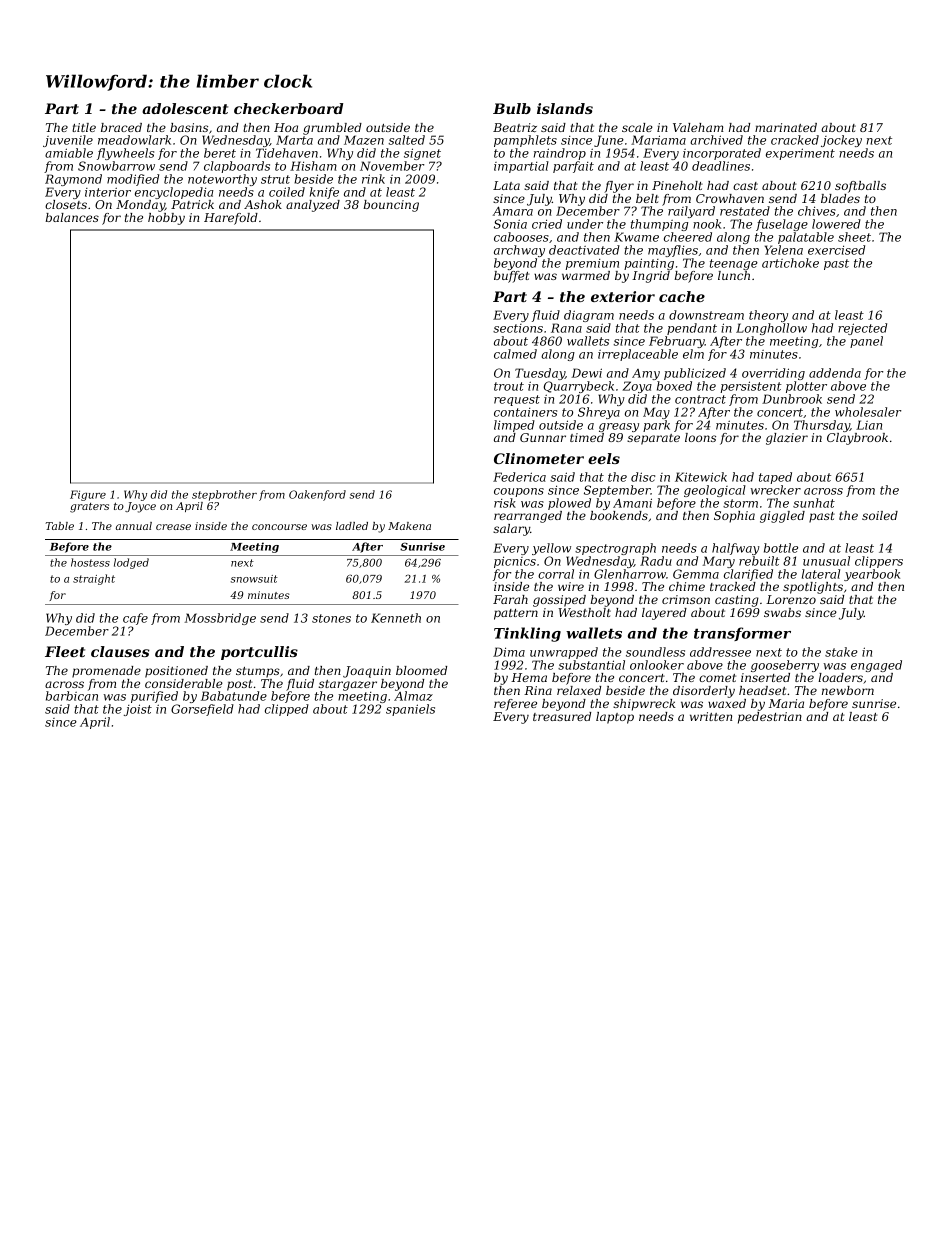 The width and height of the screenshot is (952, 1233). I want to click on clipped, so click(287, 710).
